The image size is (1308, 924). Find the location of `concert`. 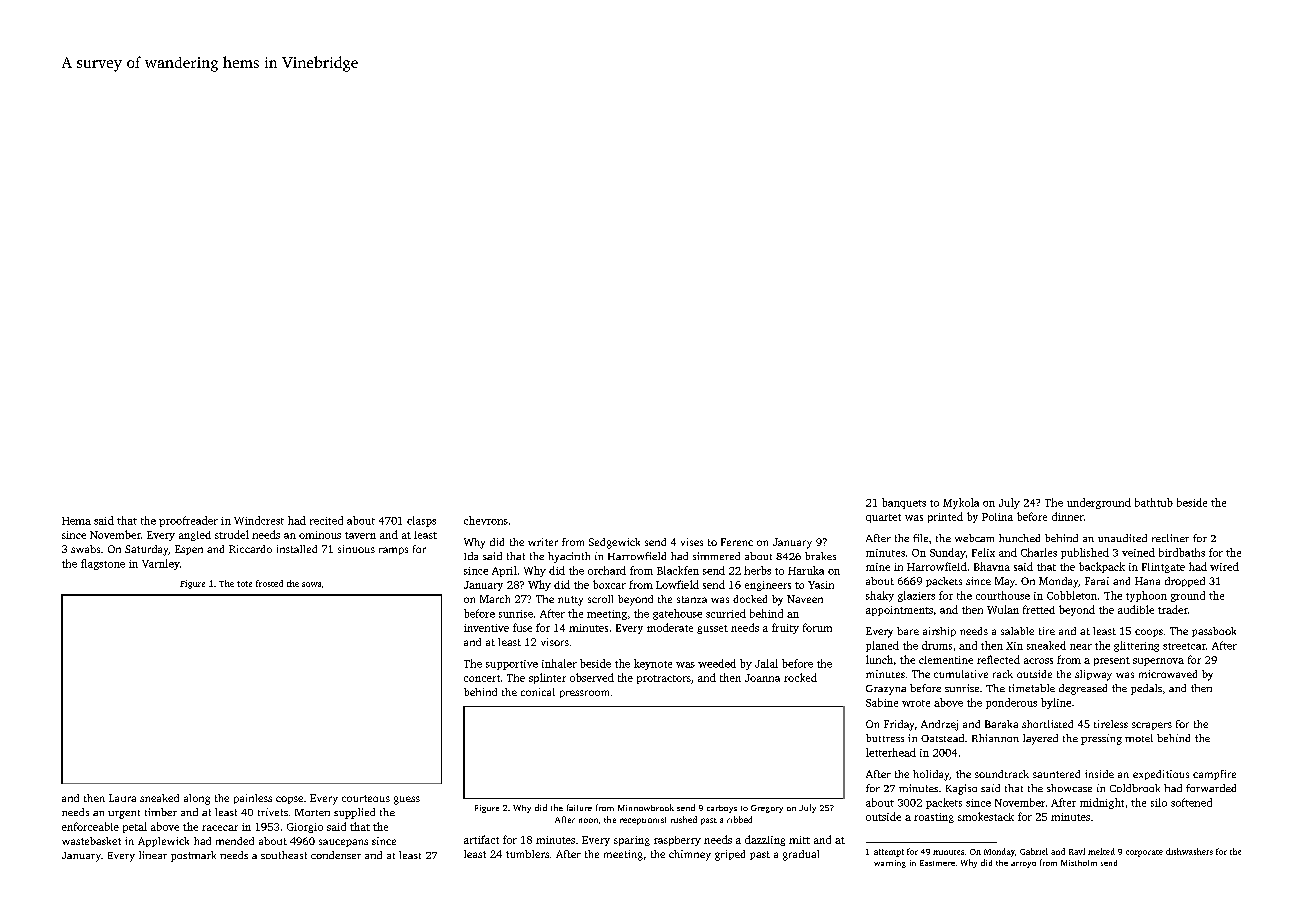

concert is located at coordinates (482, 678).
